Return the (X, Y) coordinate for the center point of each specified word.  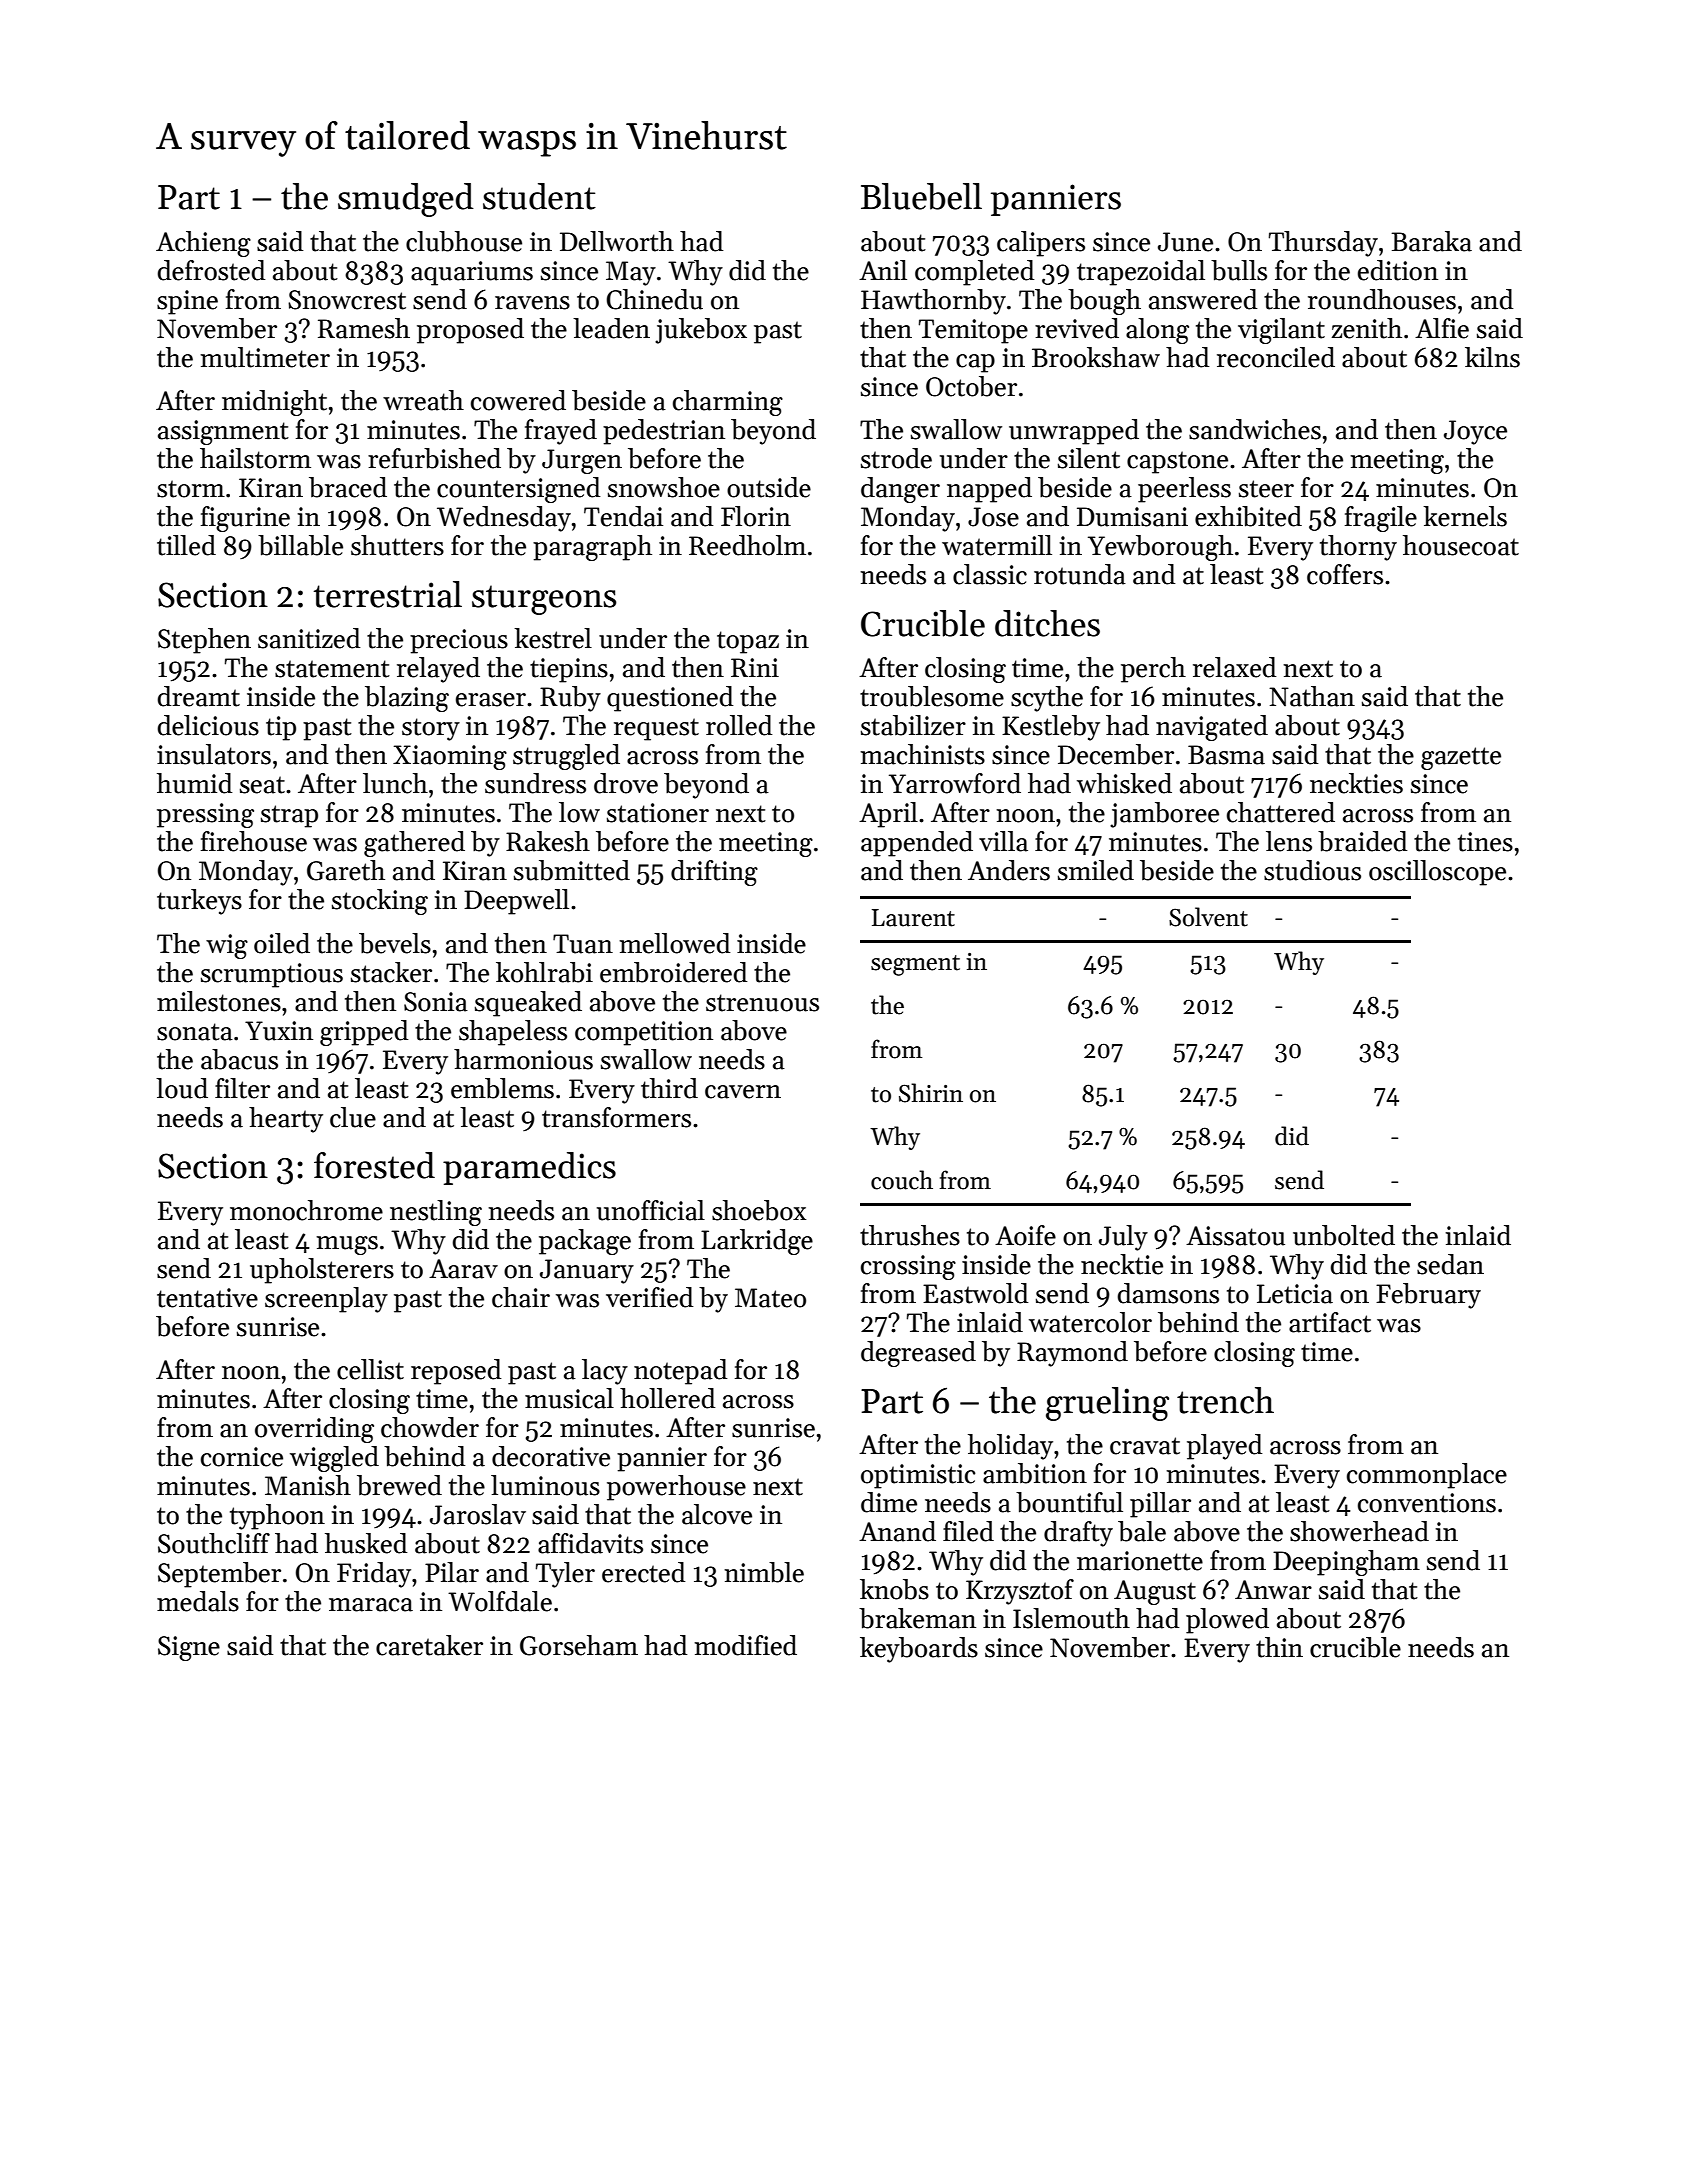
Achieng (203, 244)
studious (1312, 870)
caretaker (429, 1645)
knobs (894, 1589)
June (1185, 242)
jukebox (701, 331)
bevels (395, 943)
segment (915, 965)
